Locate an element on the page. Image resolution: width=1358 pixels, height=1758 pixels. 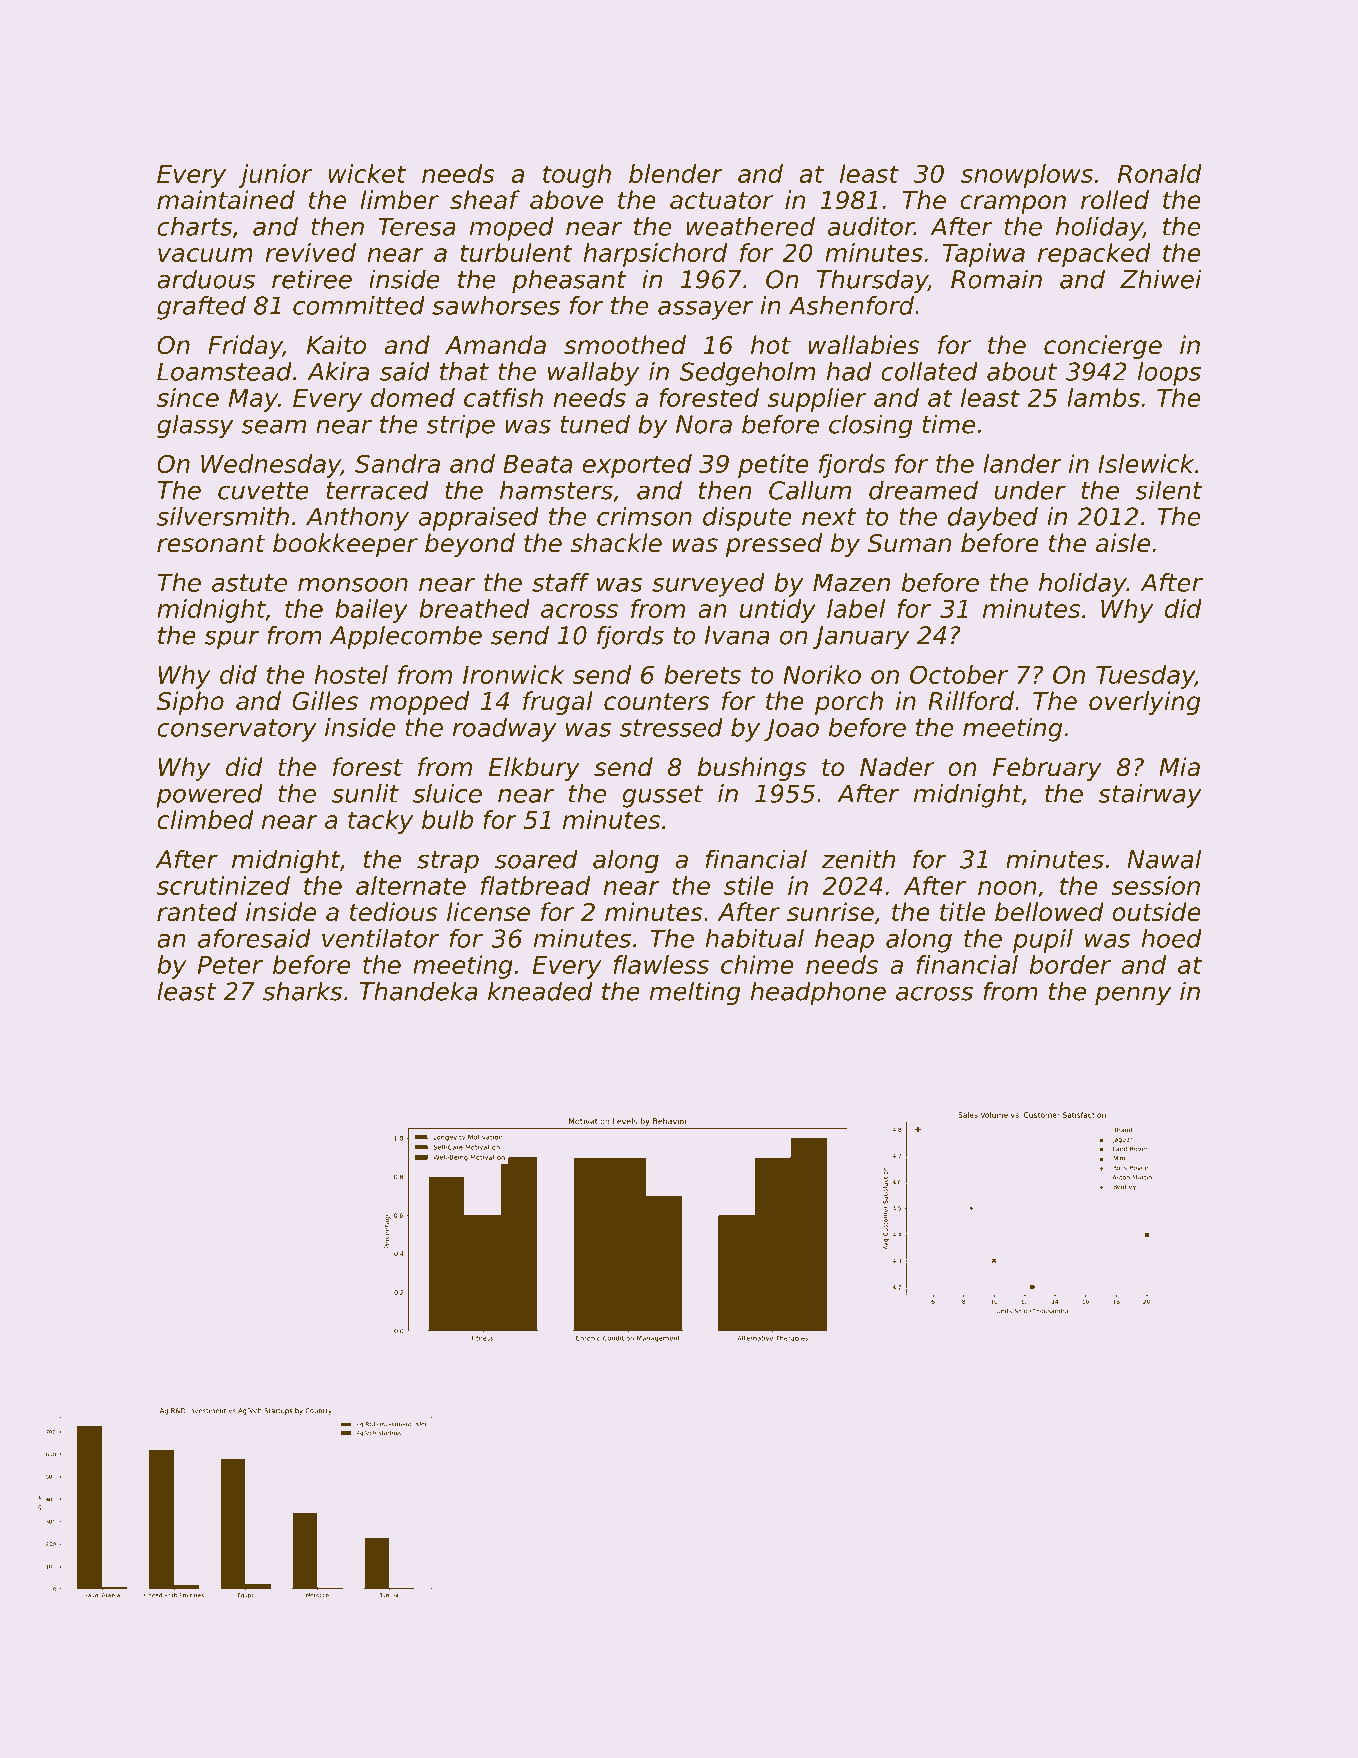
auditor is located at coordinates (871, 226).
